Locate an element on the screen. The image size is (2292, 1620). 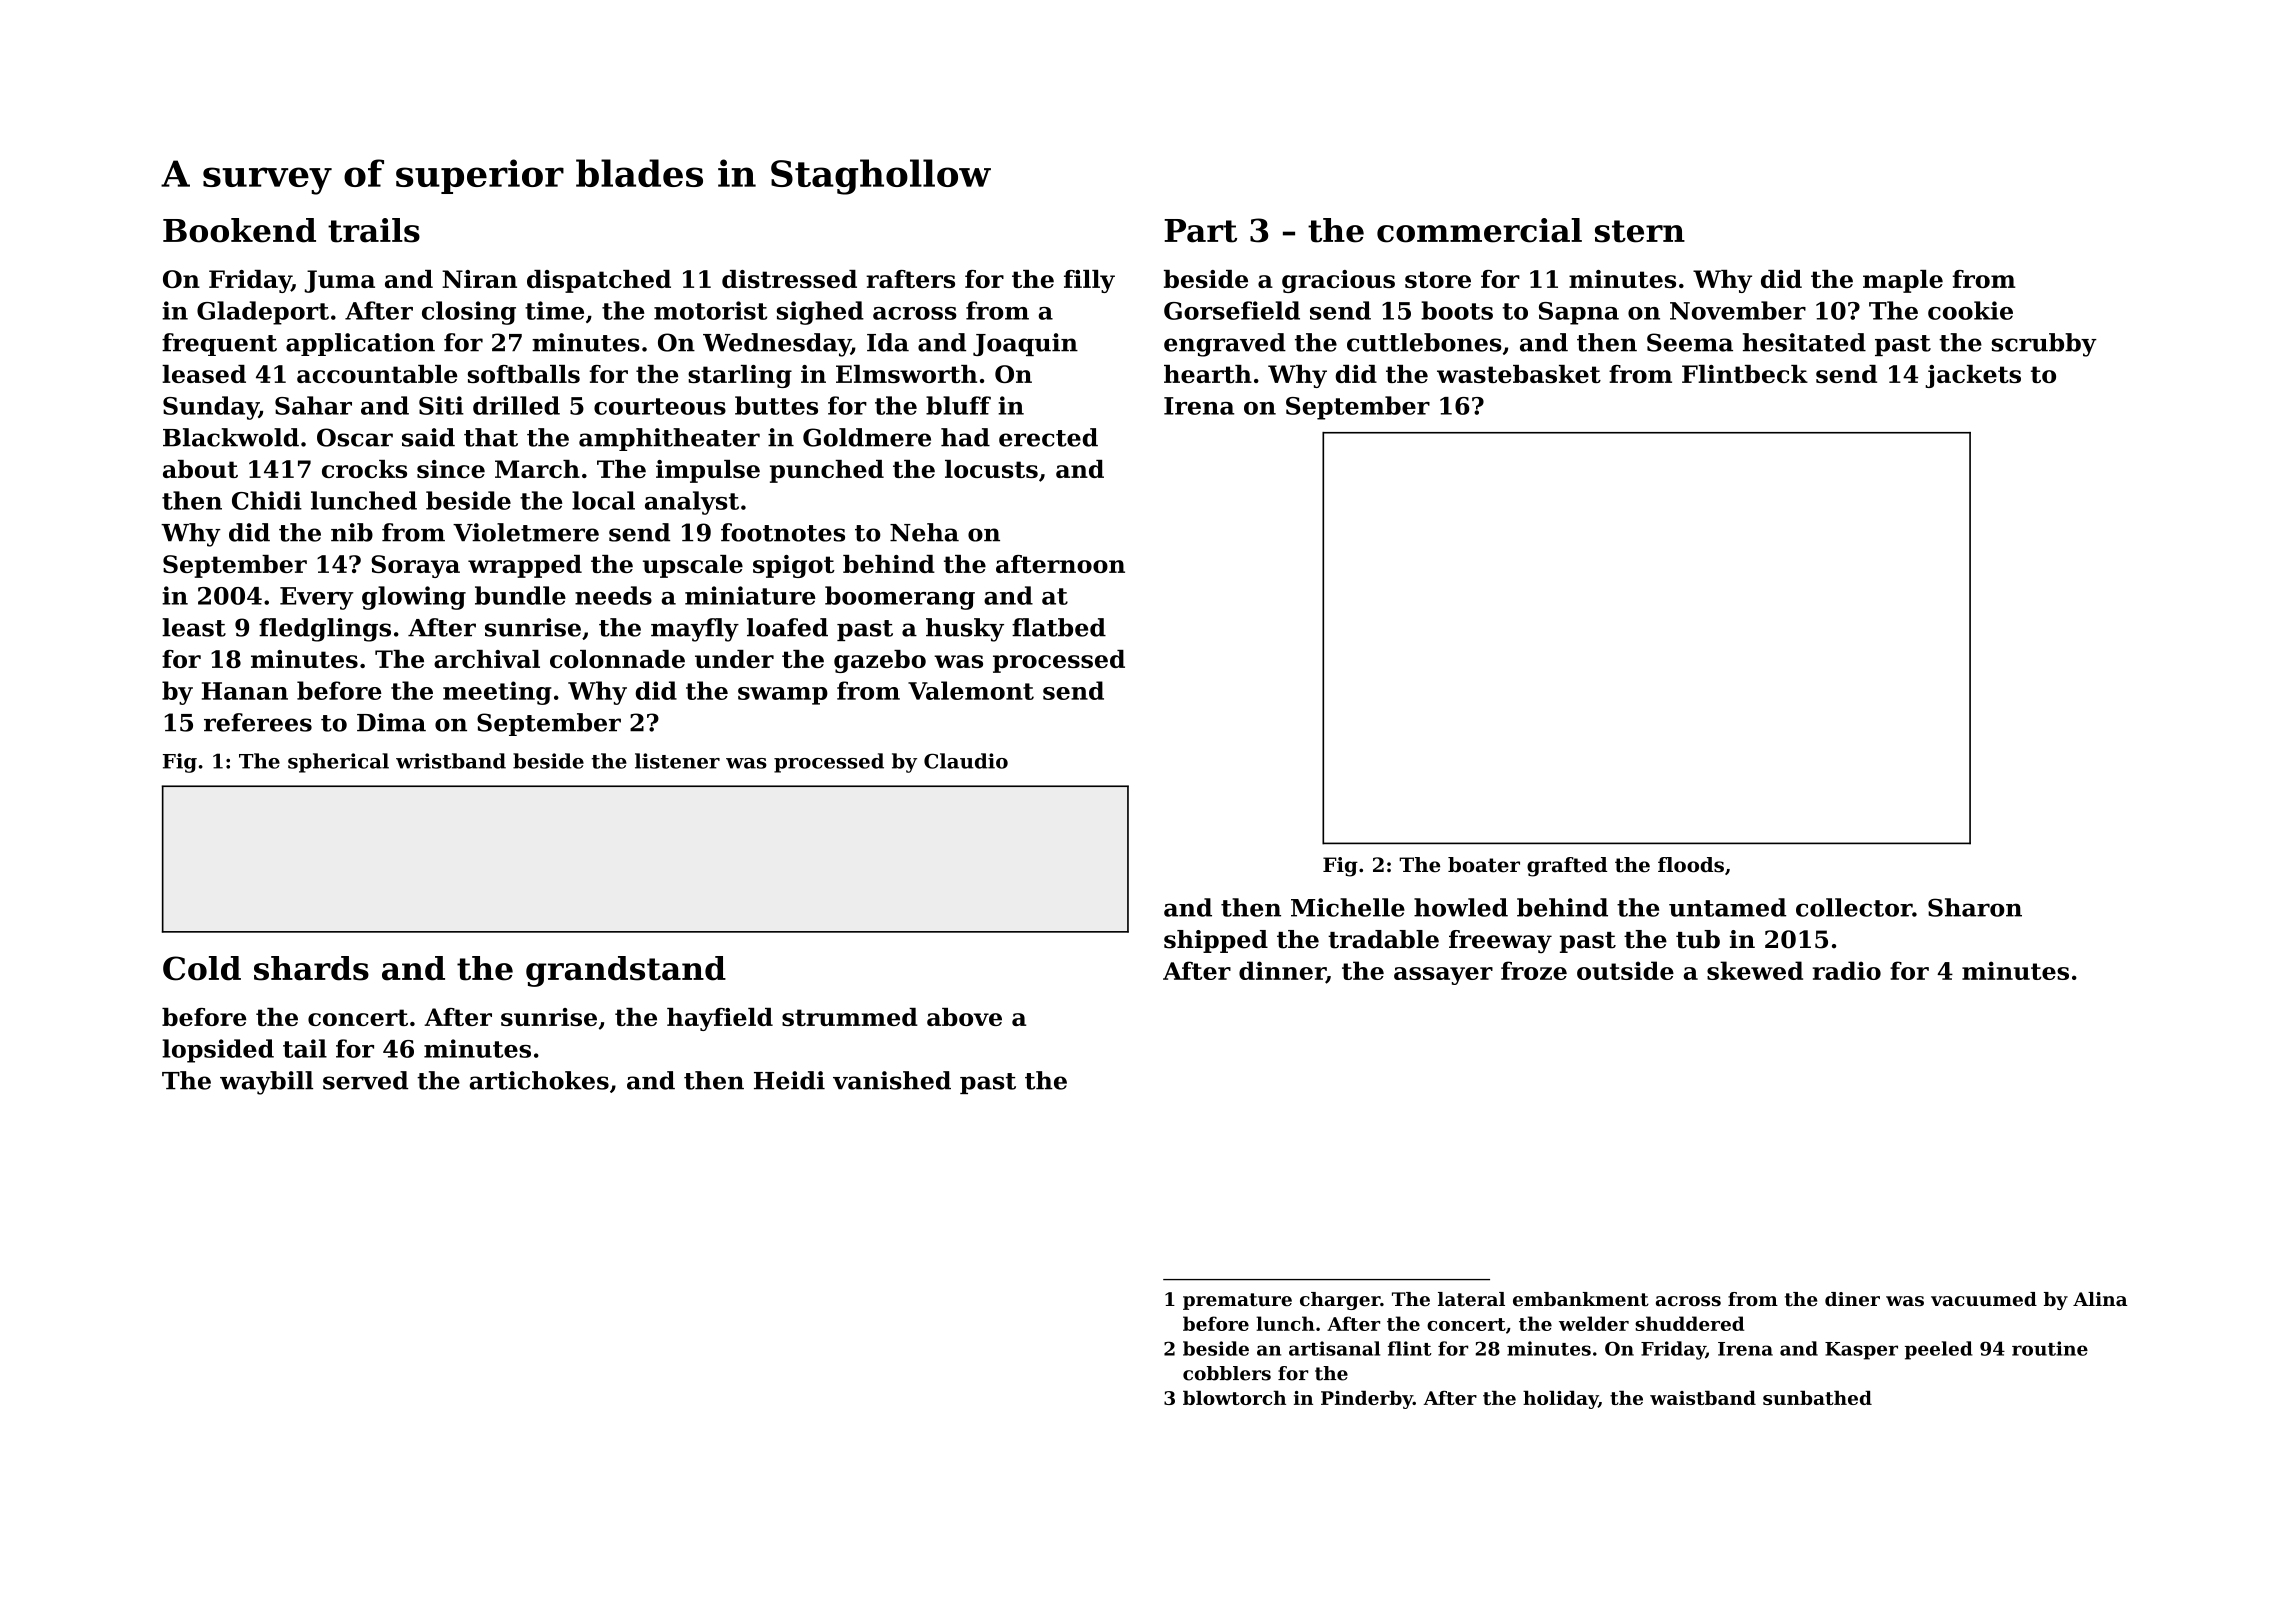
wastebasket is located at coordinates (1519, 374).
